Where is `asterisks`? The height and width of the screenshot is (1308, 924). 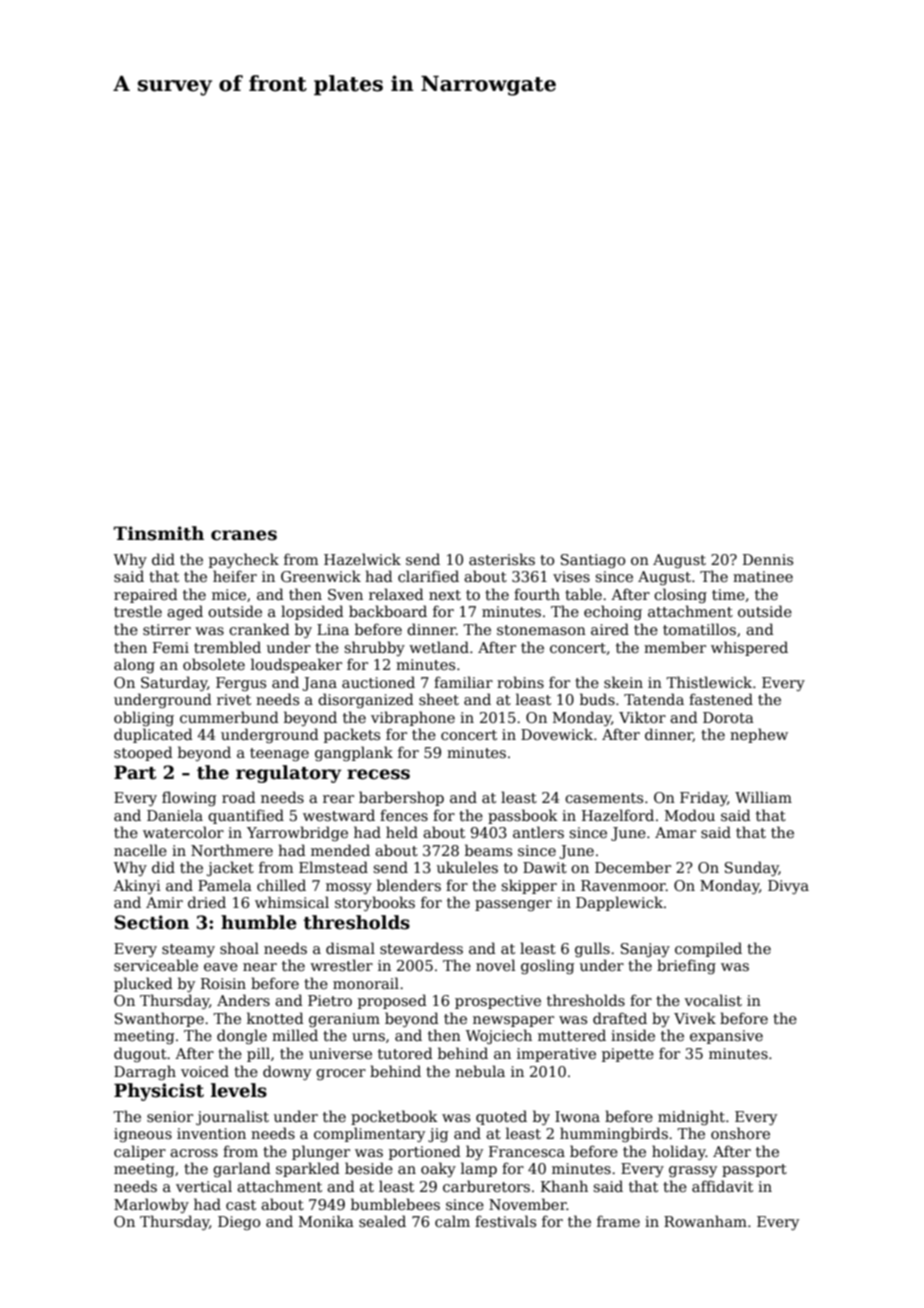 asterisks is located at coordinates (502, 559).
